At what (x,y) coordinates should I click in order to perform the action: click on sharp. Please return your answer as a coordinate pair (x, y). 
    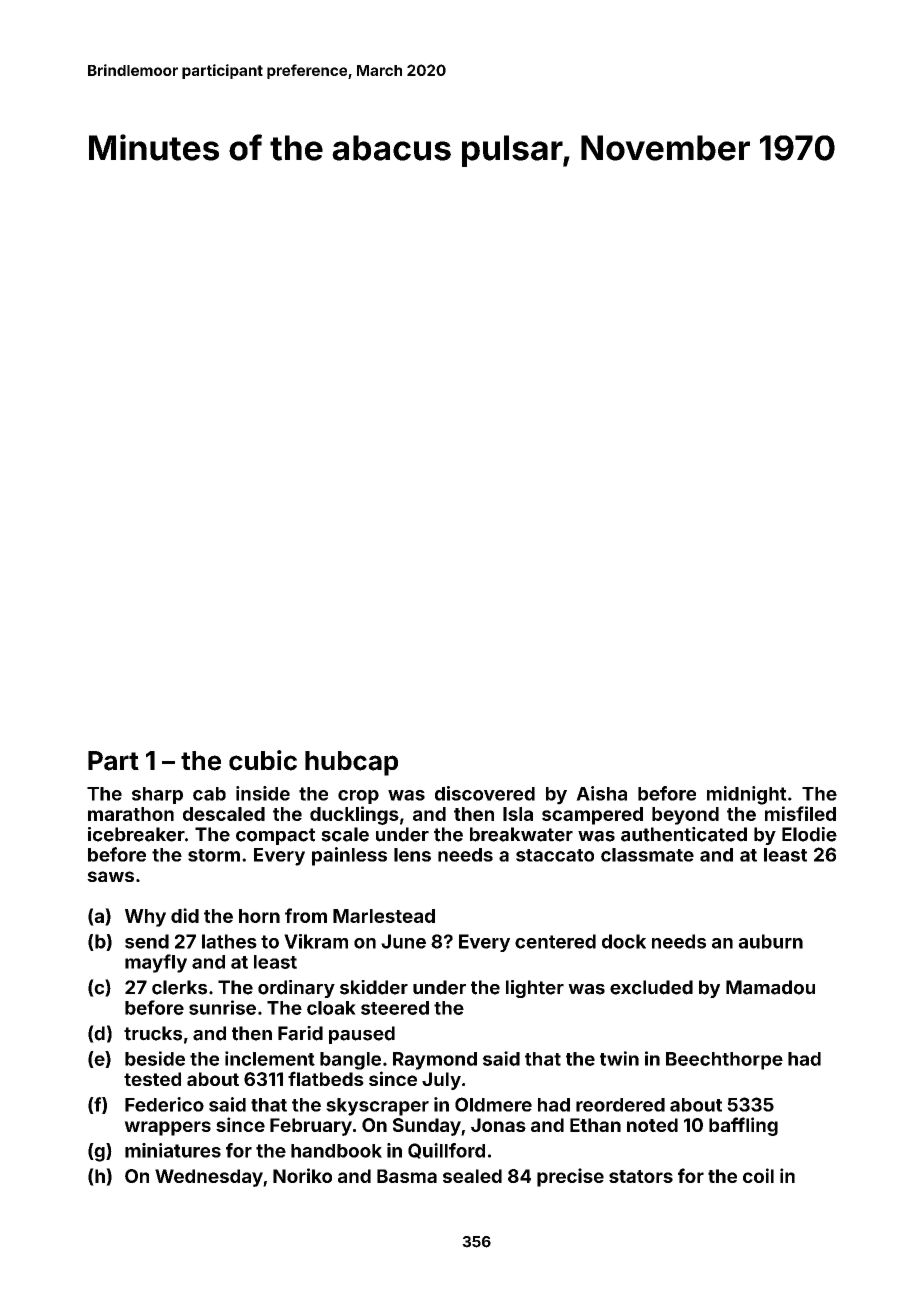
    Looking at the image, I should click on (157, 795).
